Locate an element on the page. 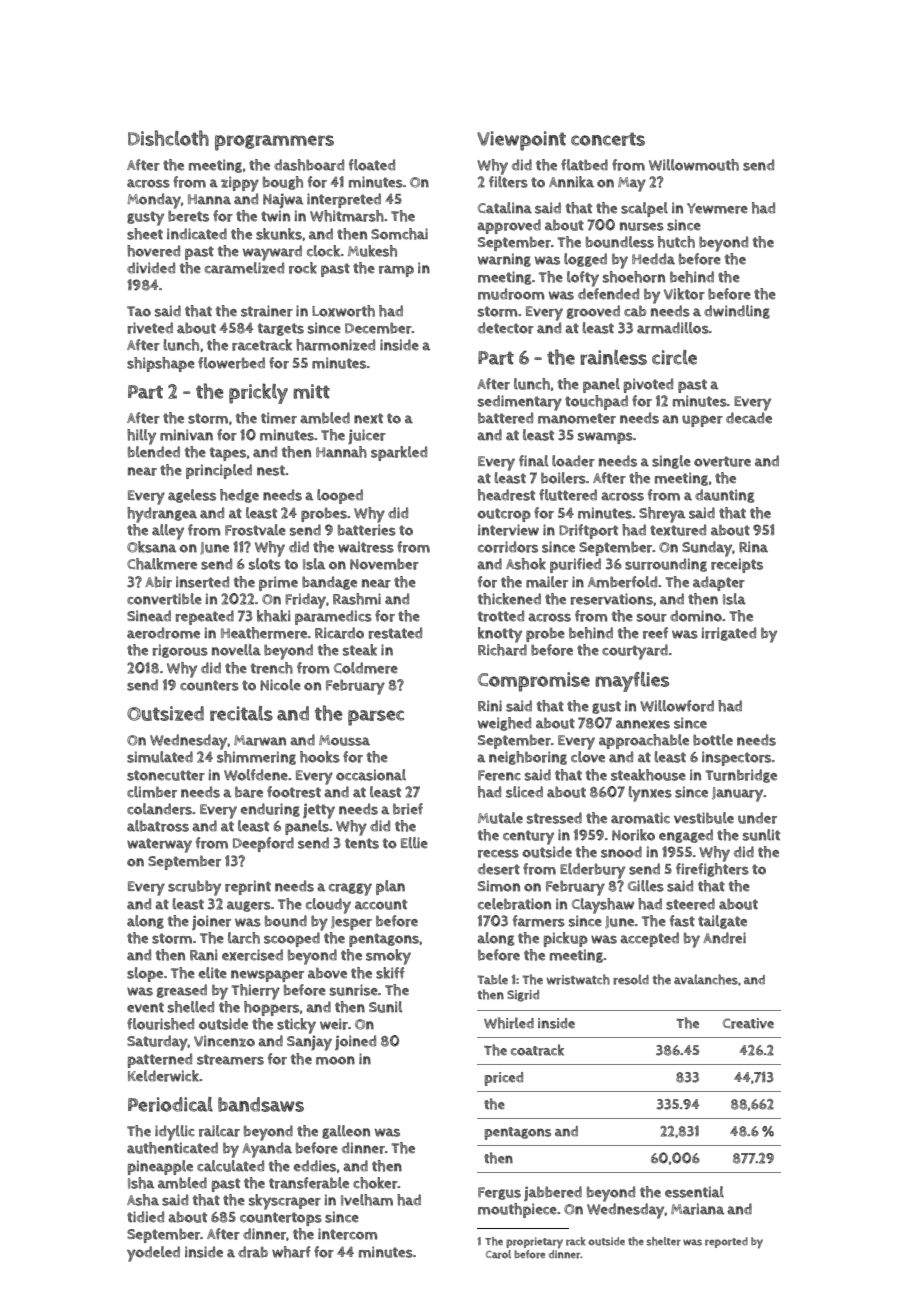  irrigated is located at coordinates (728, 634).
